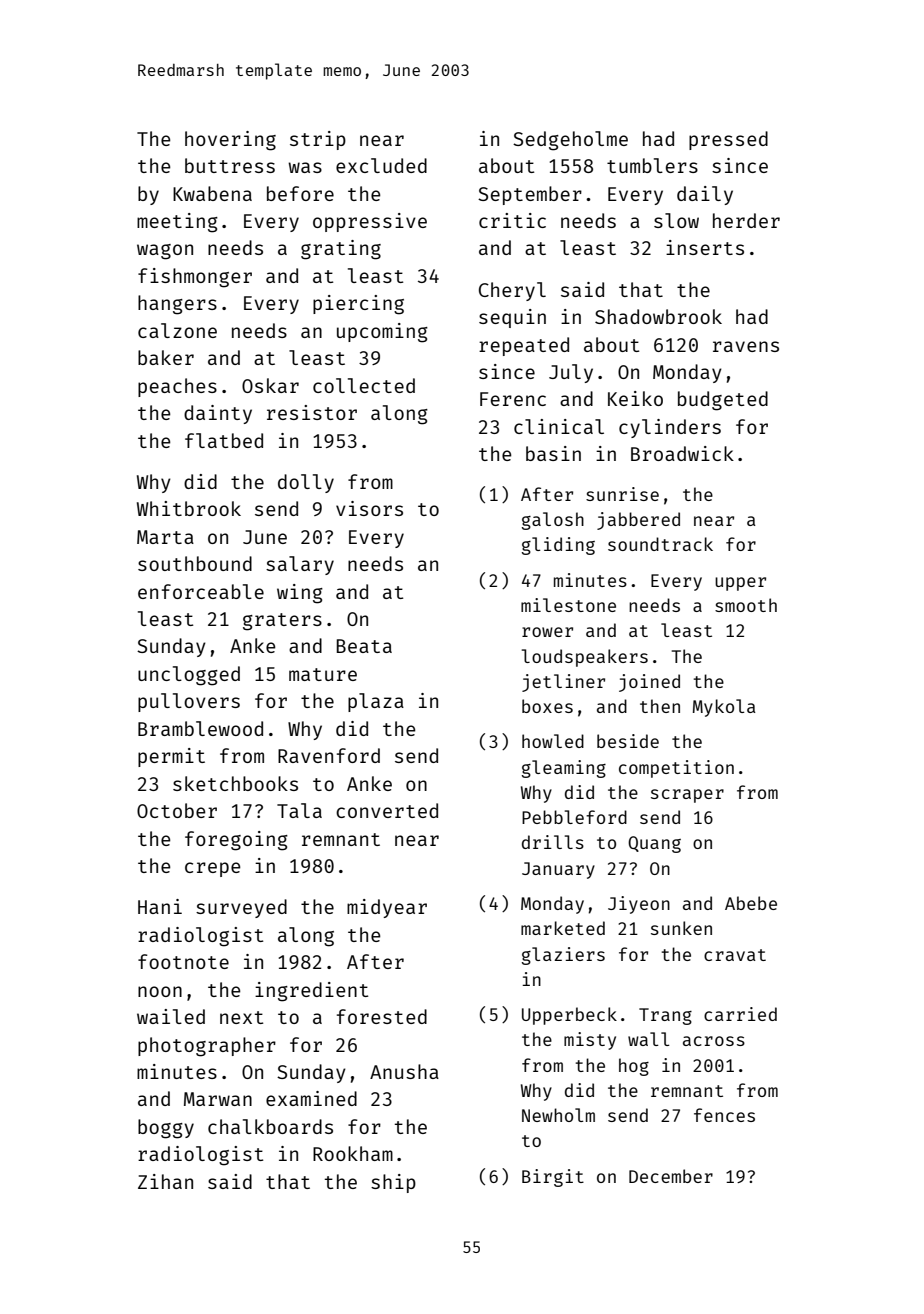 This document has height=1314, width=924. I want to click on Sedgeholme, so click(570, 141).
